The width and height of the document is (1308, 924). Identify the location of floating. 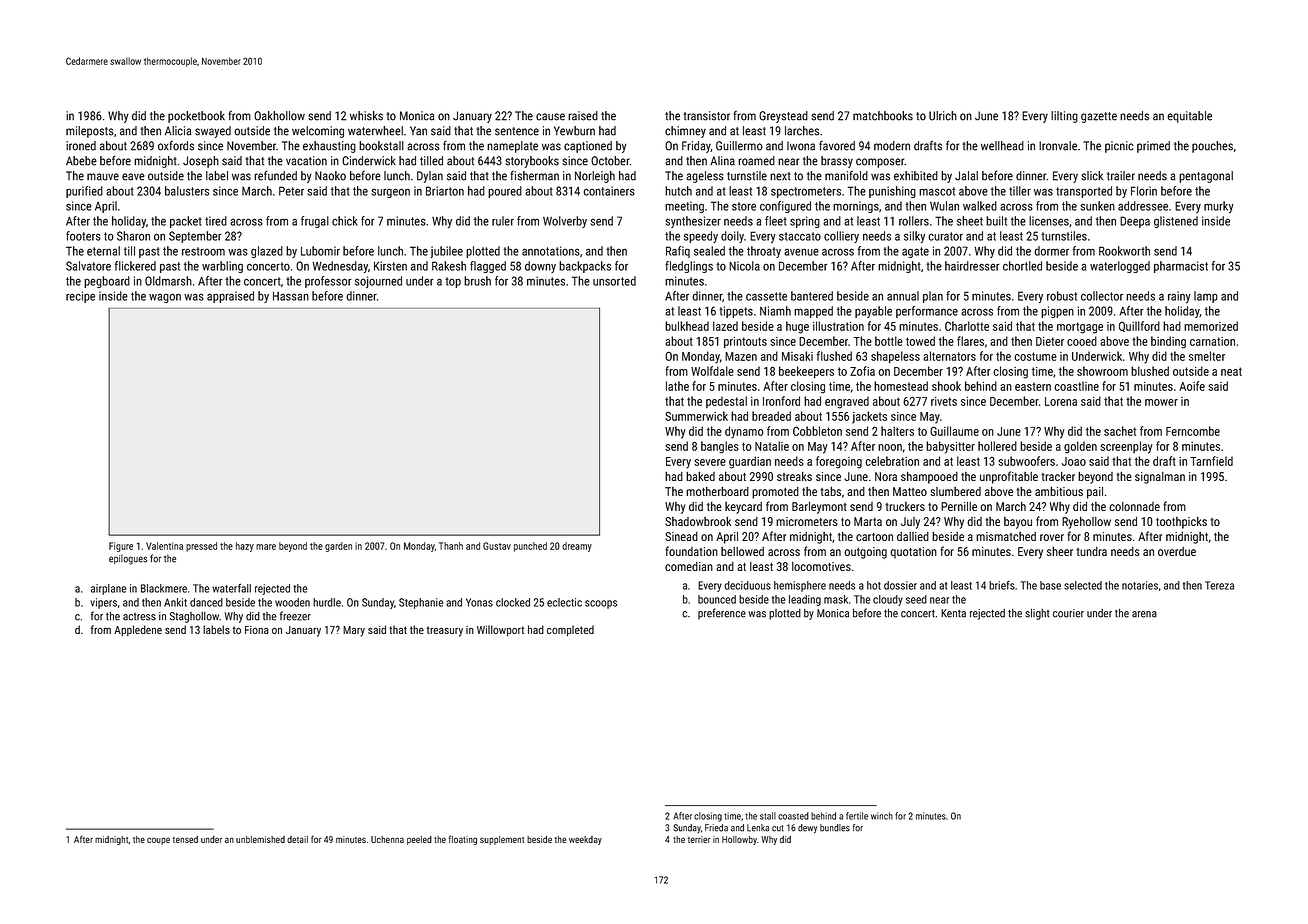
(463, 840).
